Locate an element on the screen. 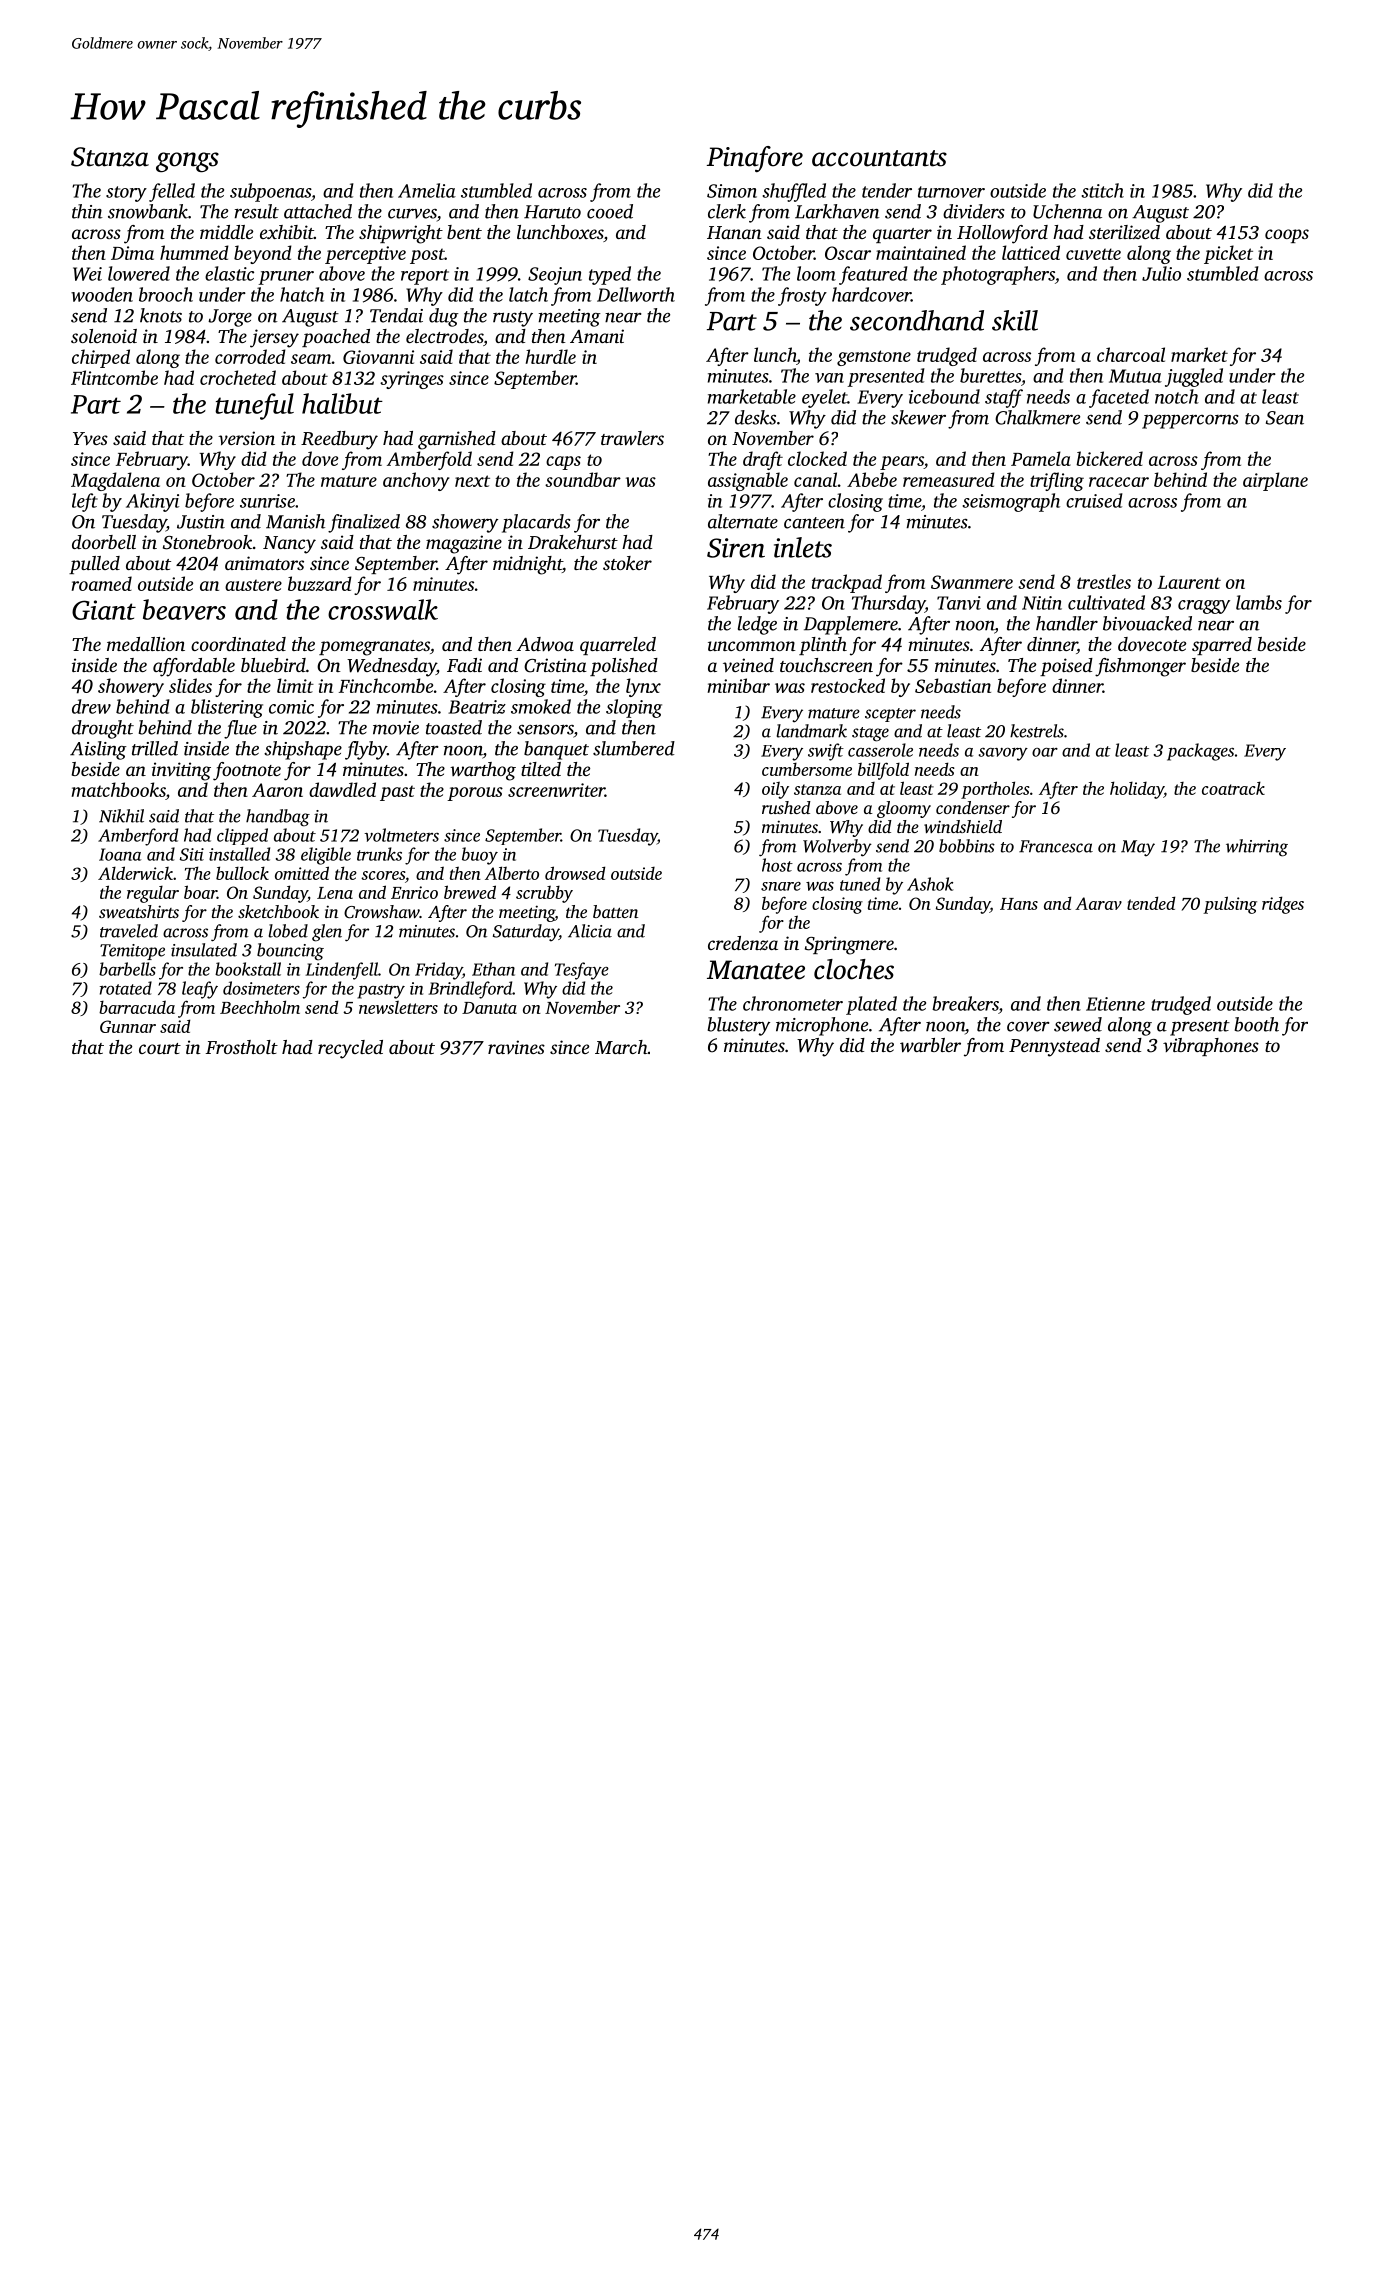  ridges is located at coordinates (1283, 905).
